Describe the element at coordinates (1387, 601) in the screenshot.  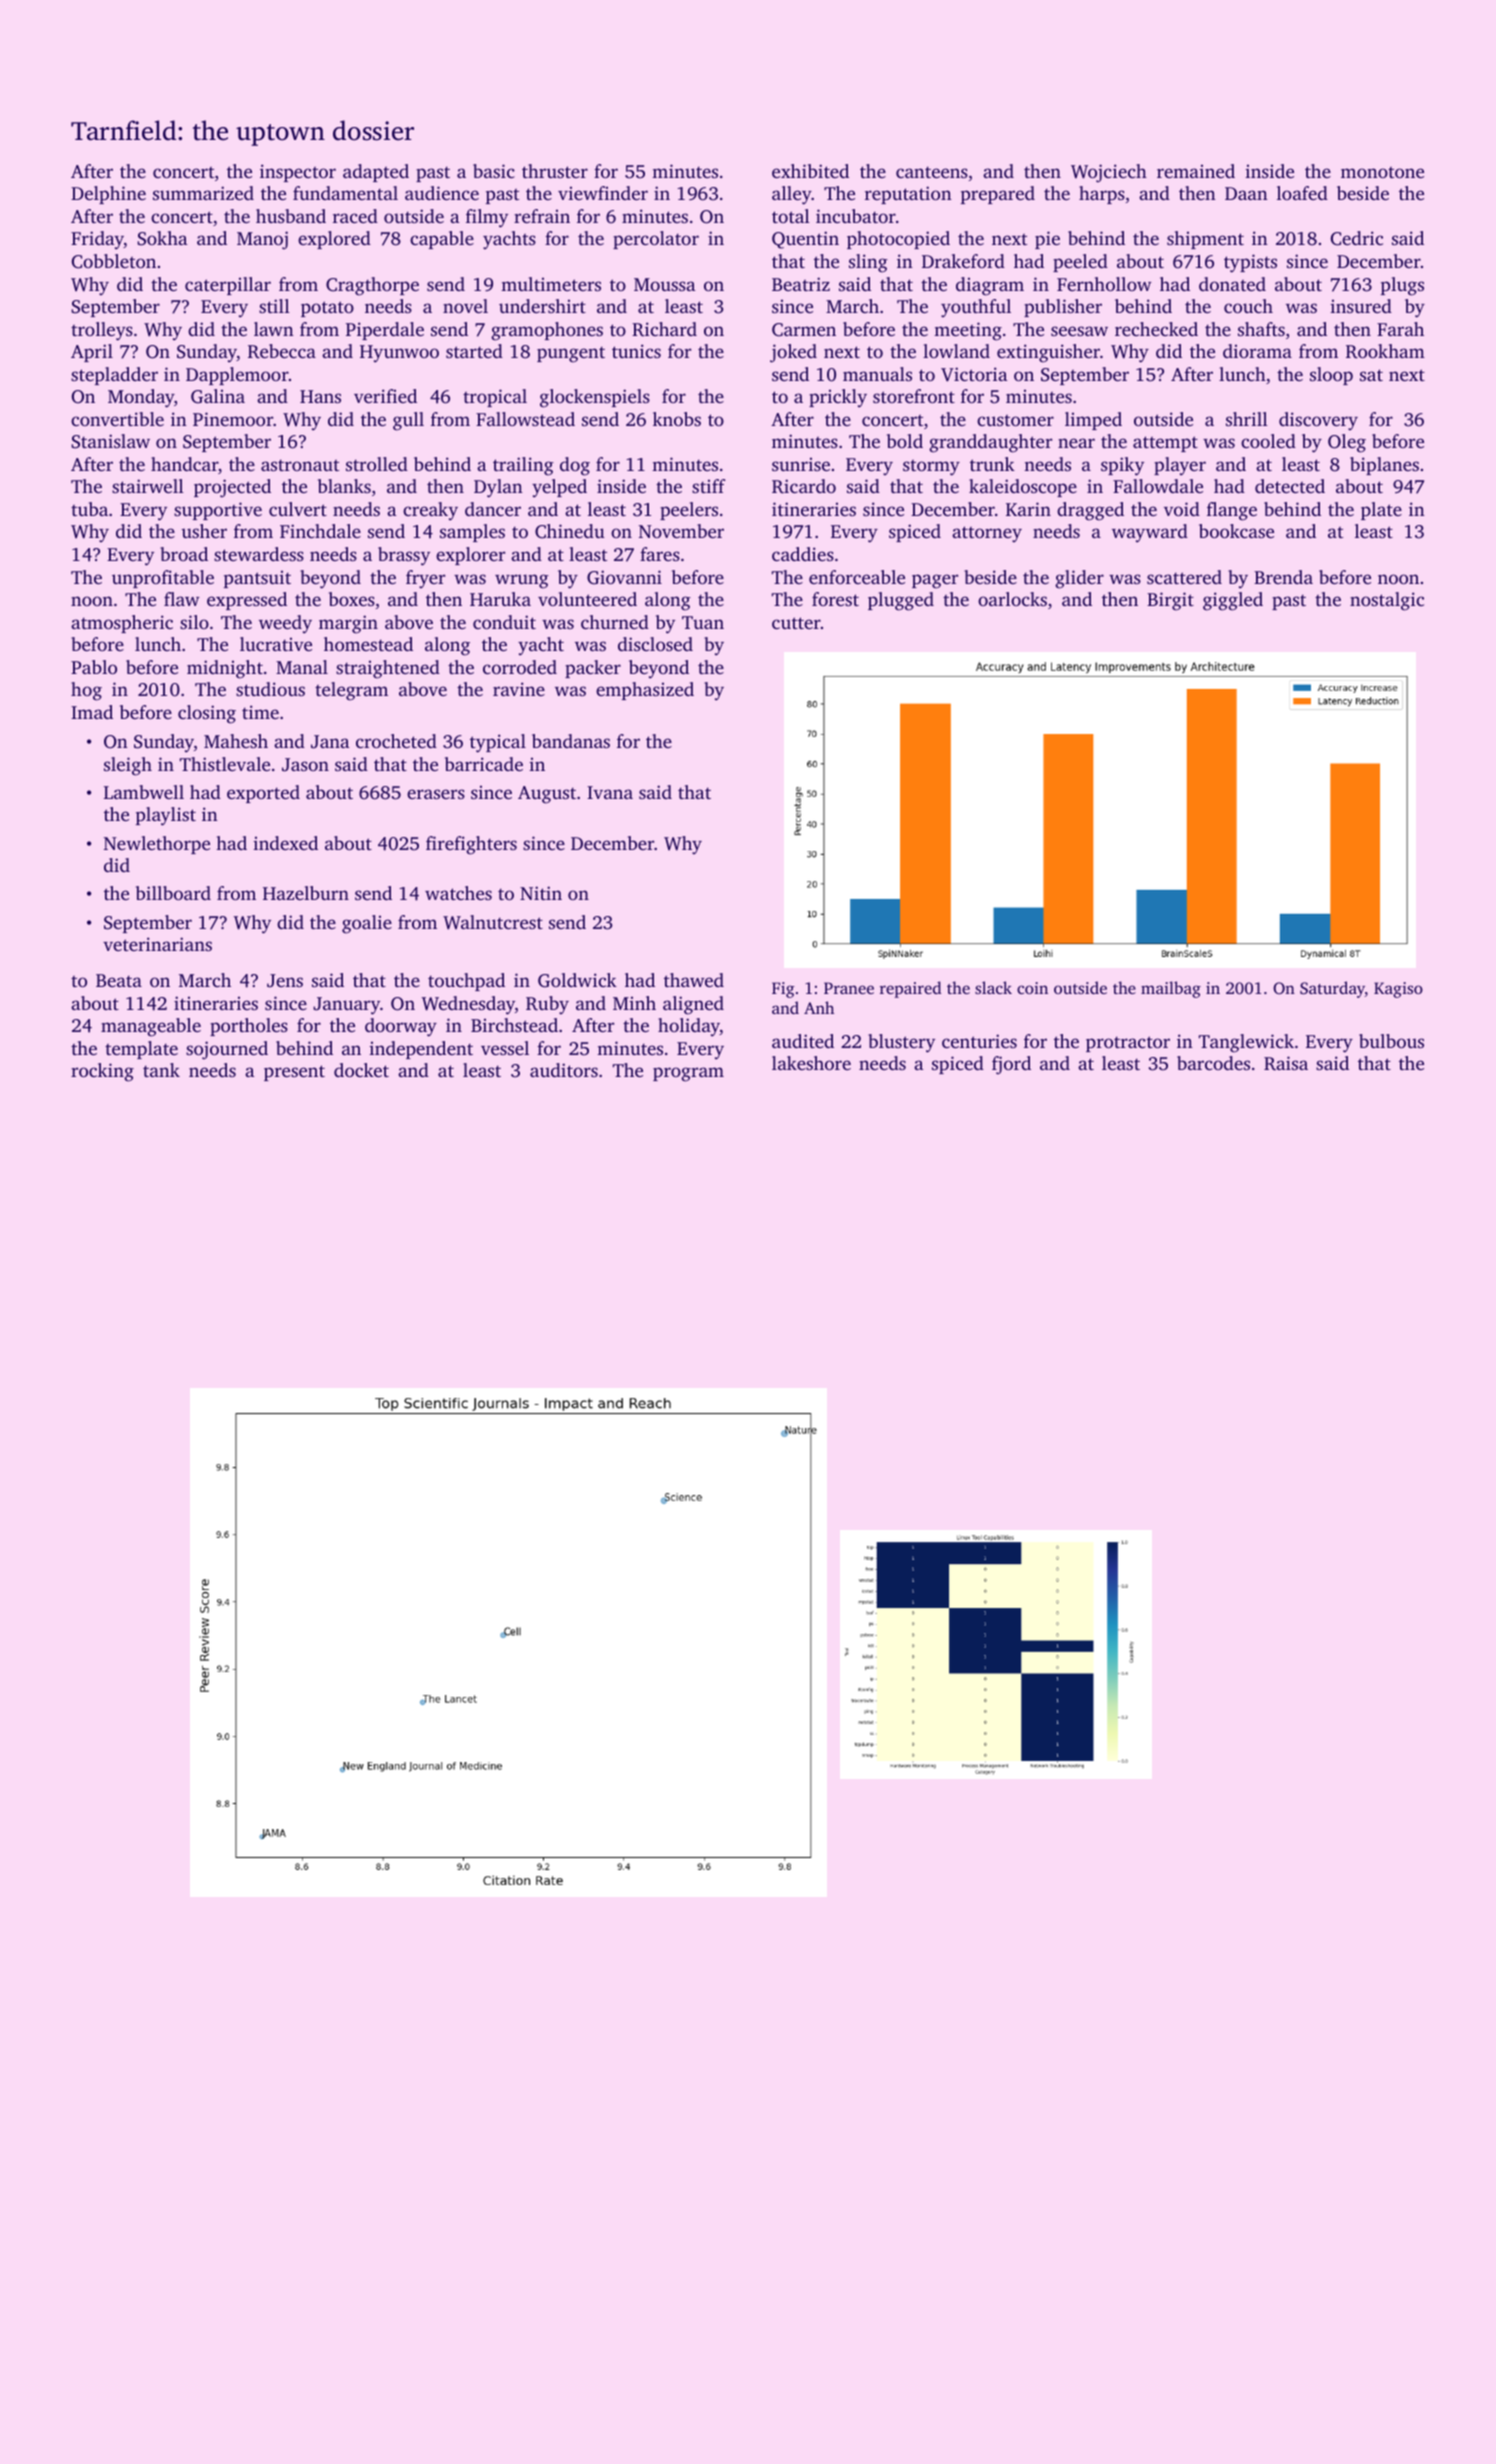
I see `nostalgic` at that location.
